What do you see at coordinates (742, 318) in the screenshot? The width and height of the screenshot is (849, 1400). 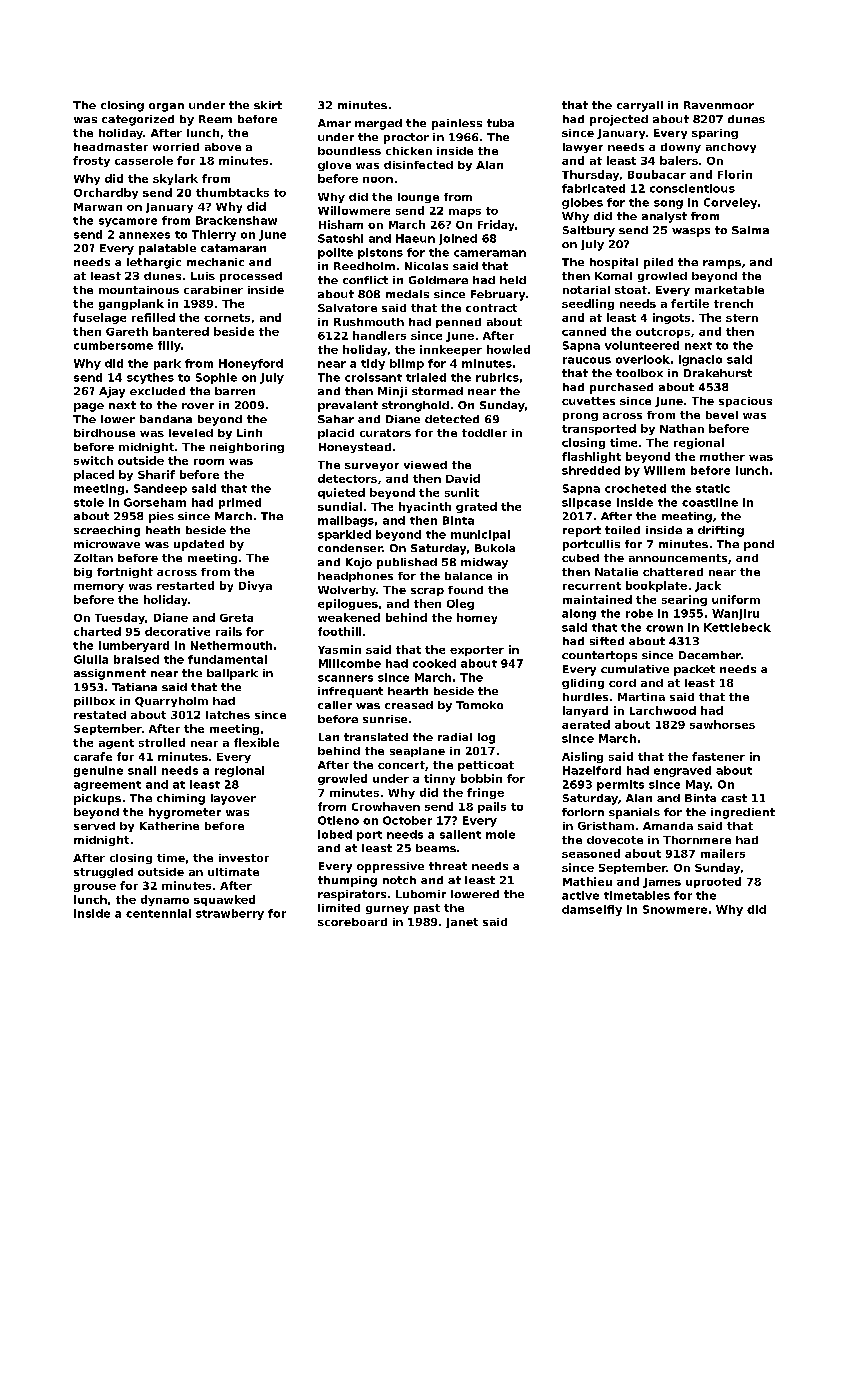 I see `stern` at bounding box center [742, 318].
